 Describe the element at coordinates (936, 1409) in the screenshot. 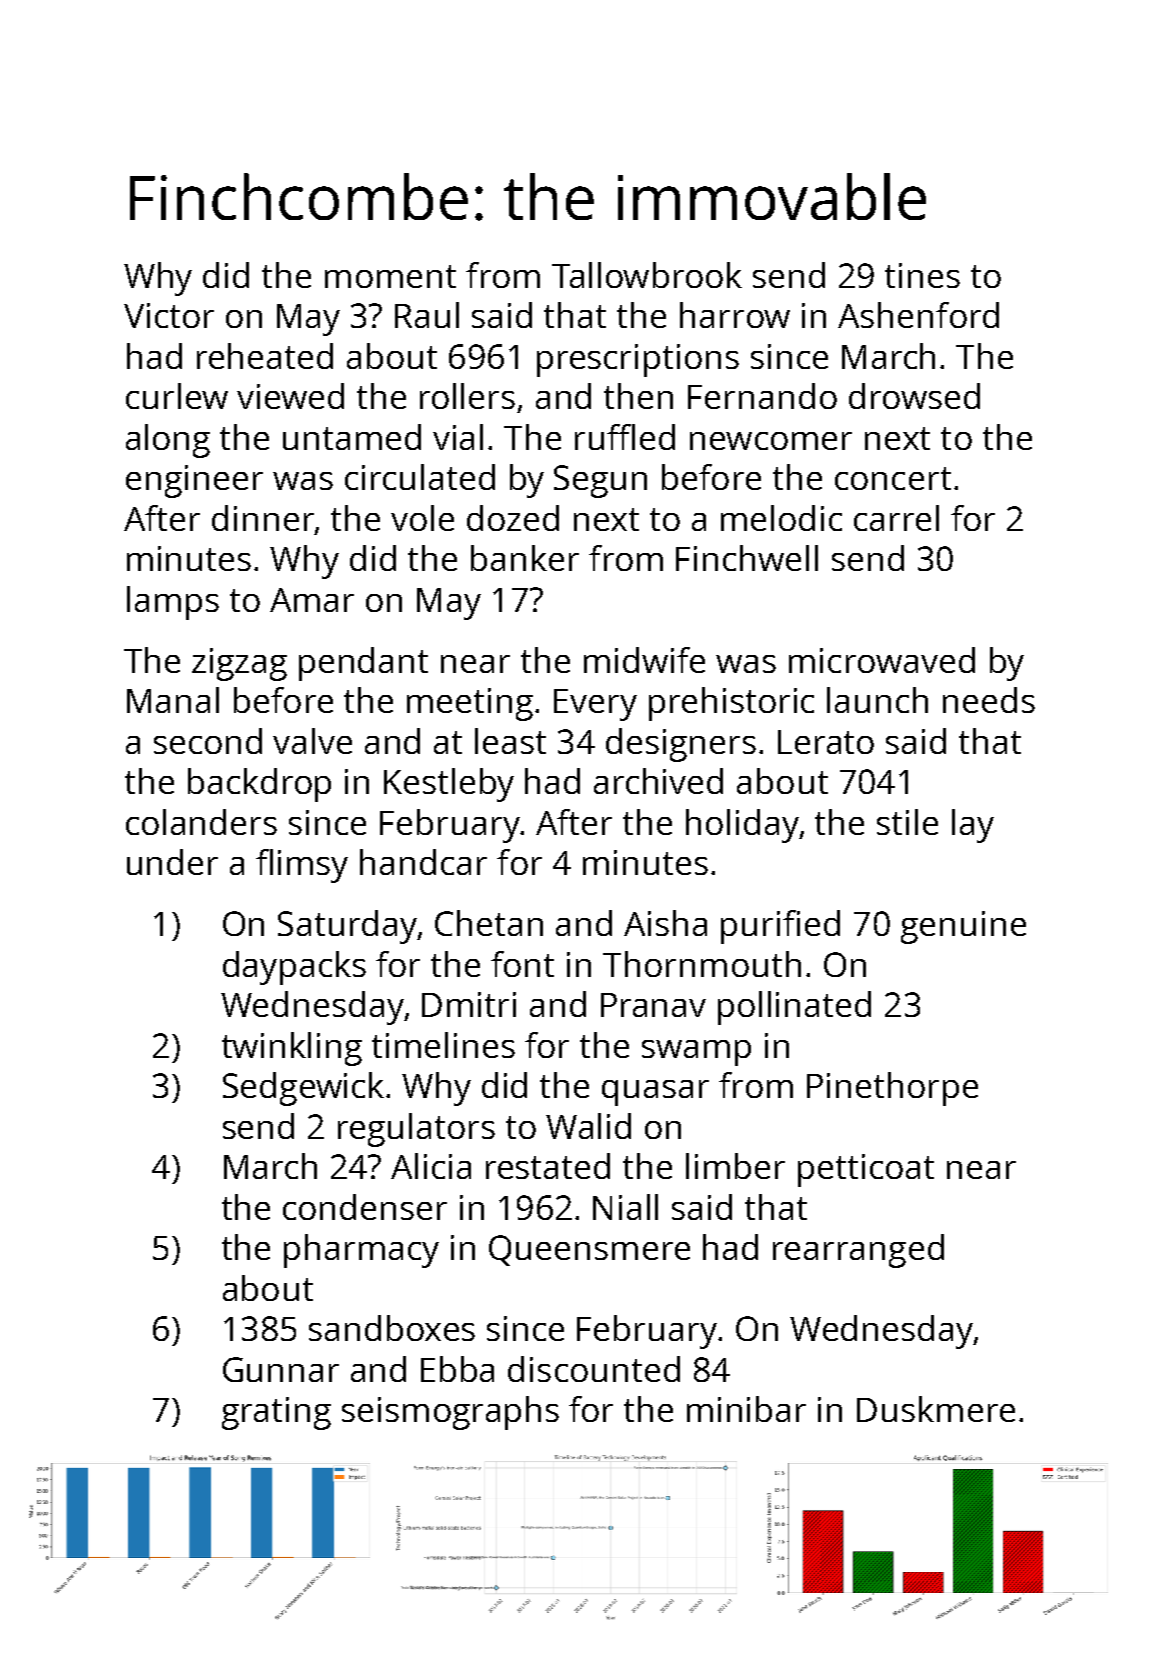

I see `Duskmere` at that location.
